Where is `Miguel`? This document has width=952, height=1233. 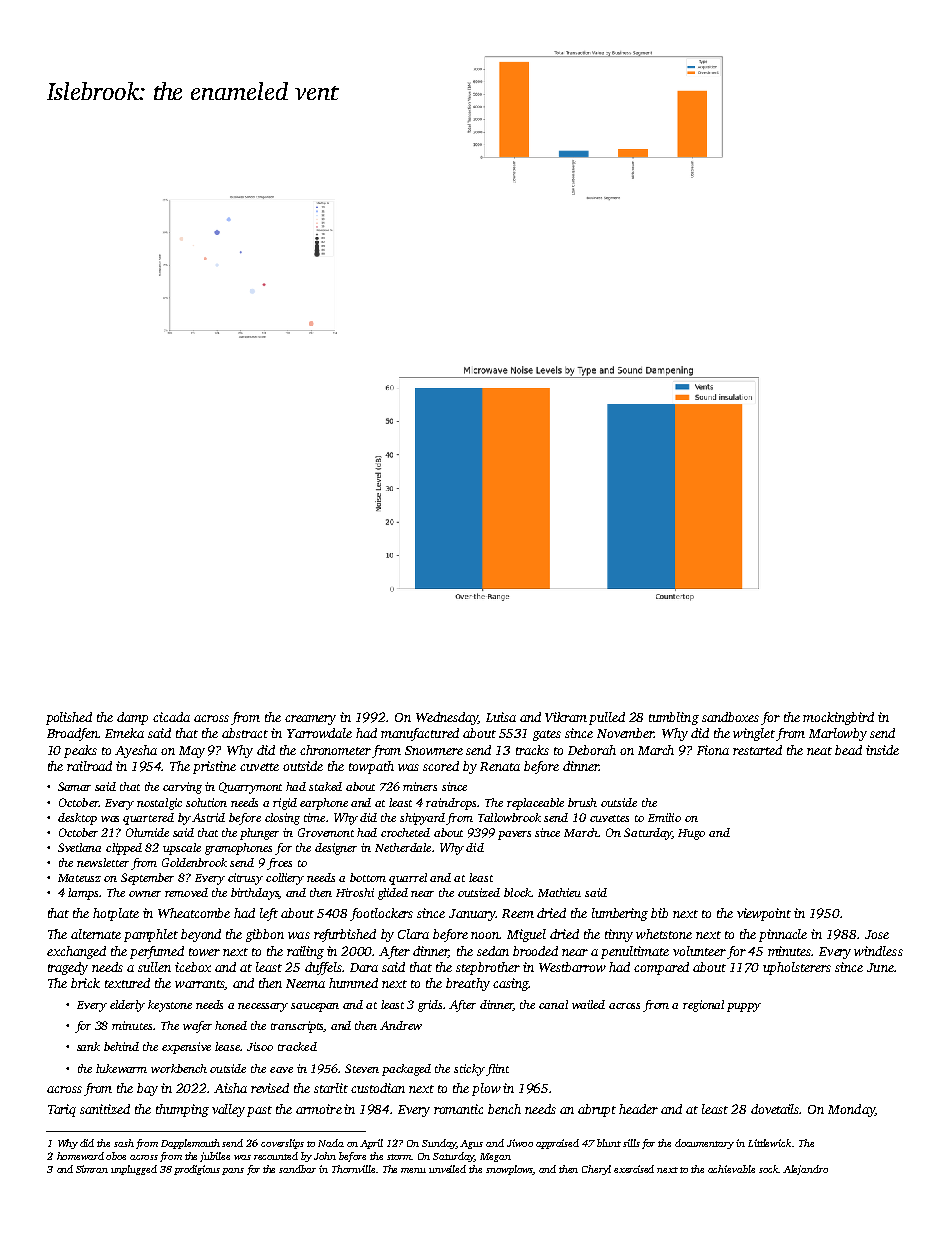
Miguel is located at coordinates (526, 935).
